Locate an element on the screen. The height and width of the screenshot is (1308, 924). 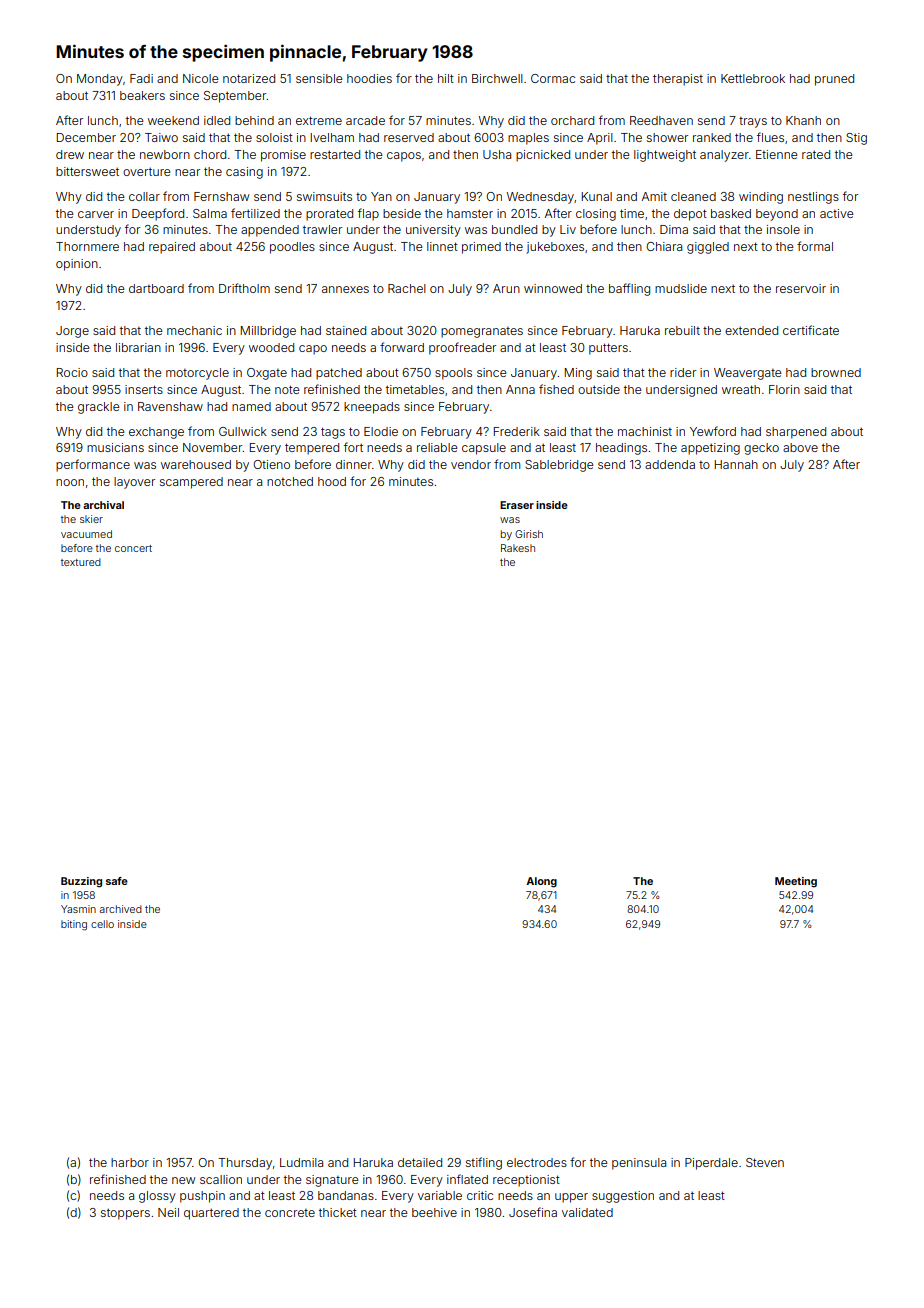
Rocio is located at coordinates (72, 372).
